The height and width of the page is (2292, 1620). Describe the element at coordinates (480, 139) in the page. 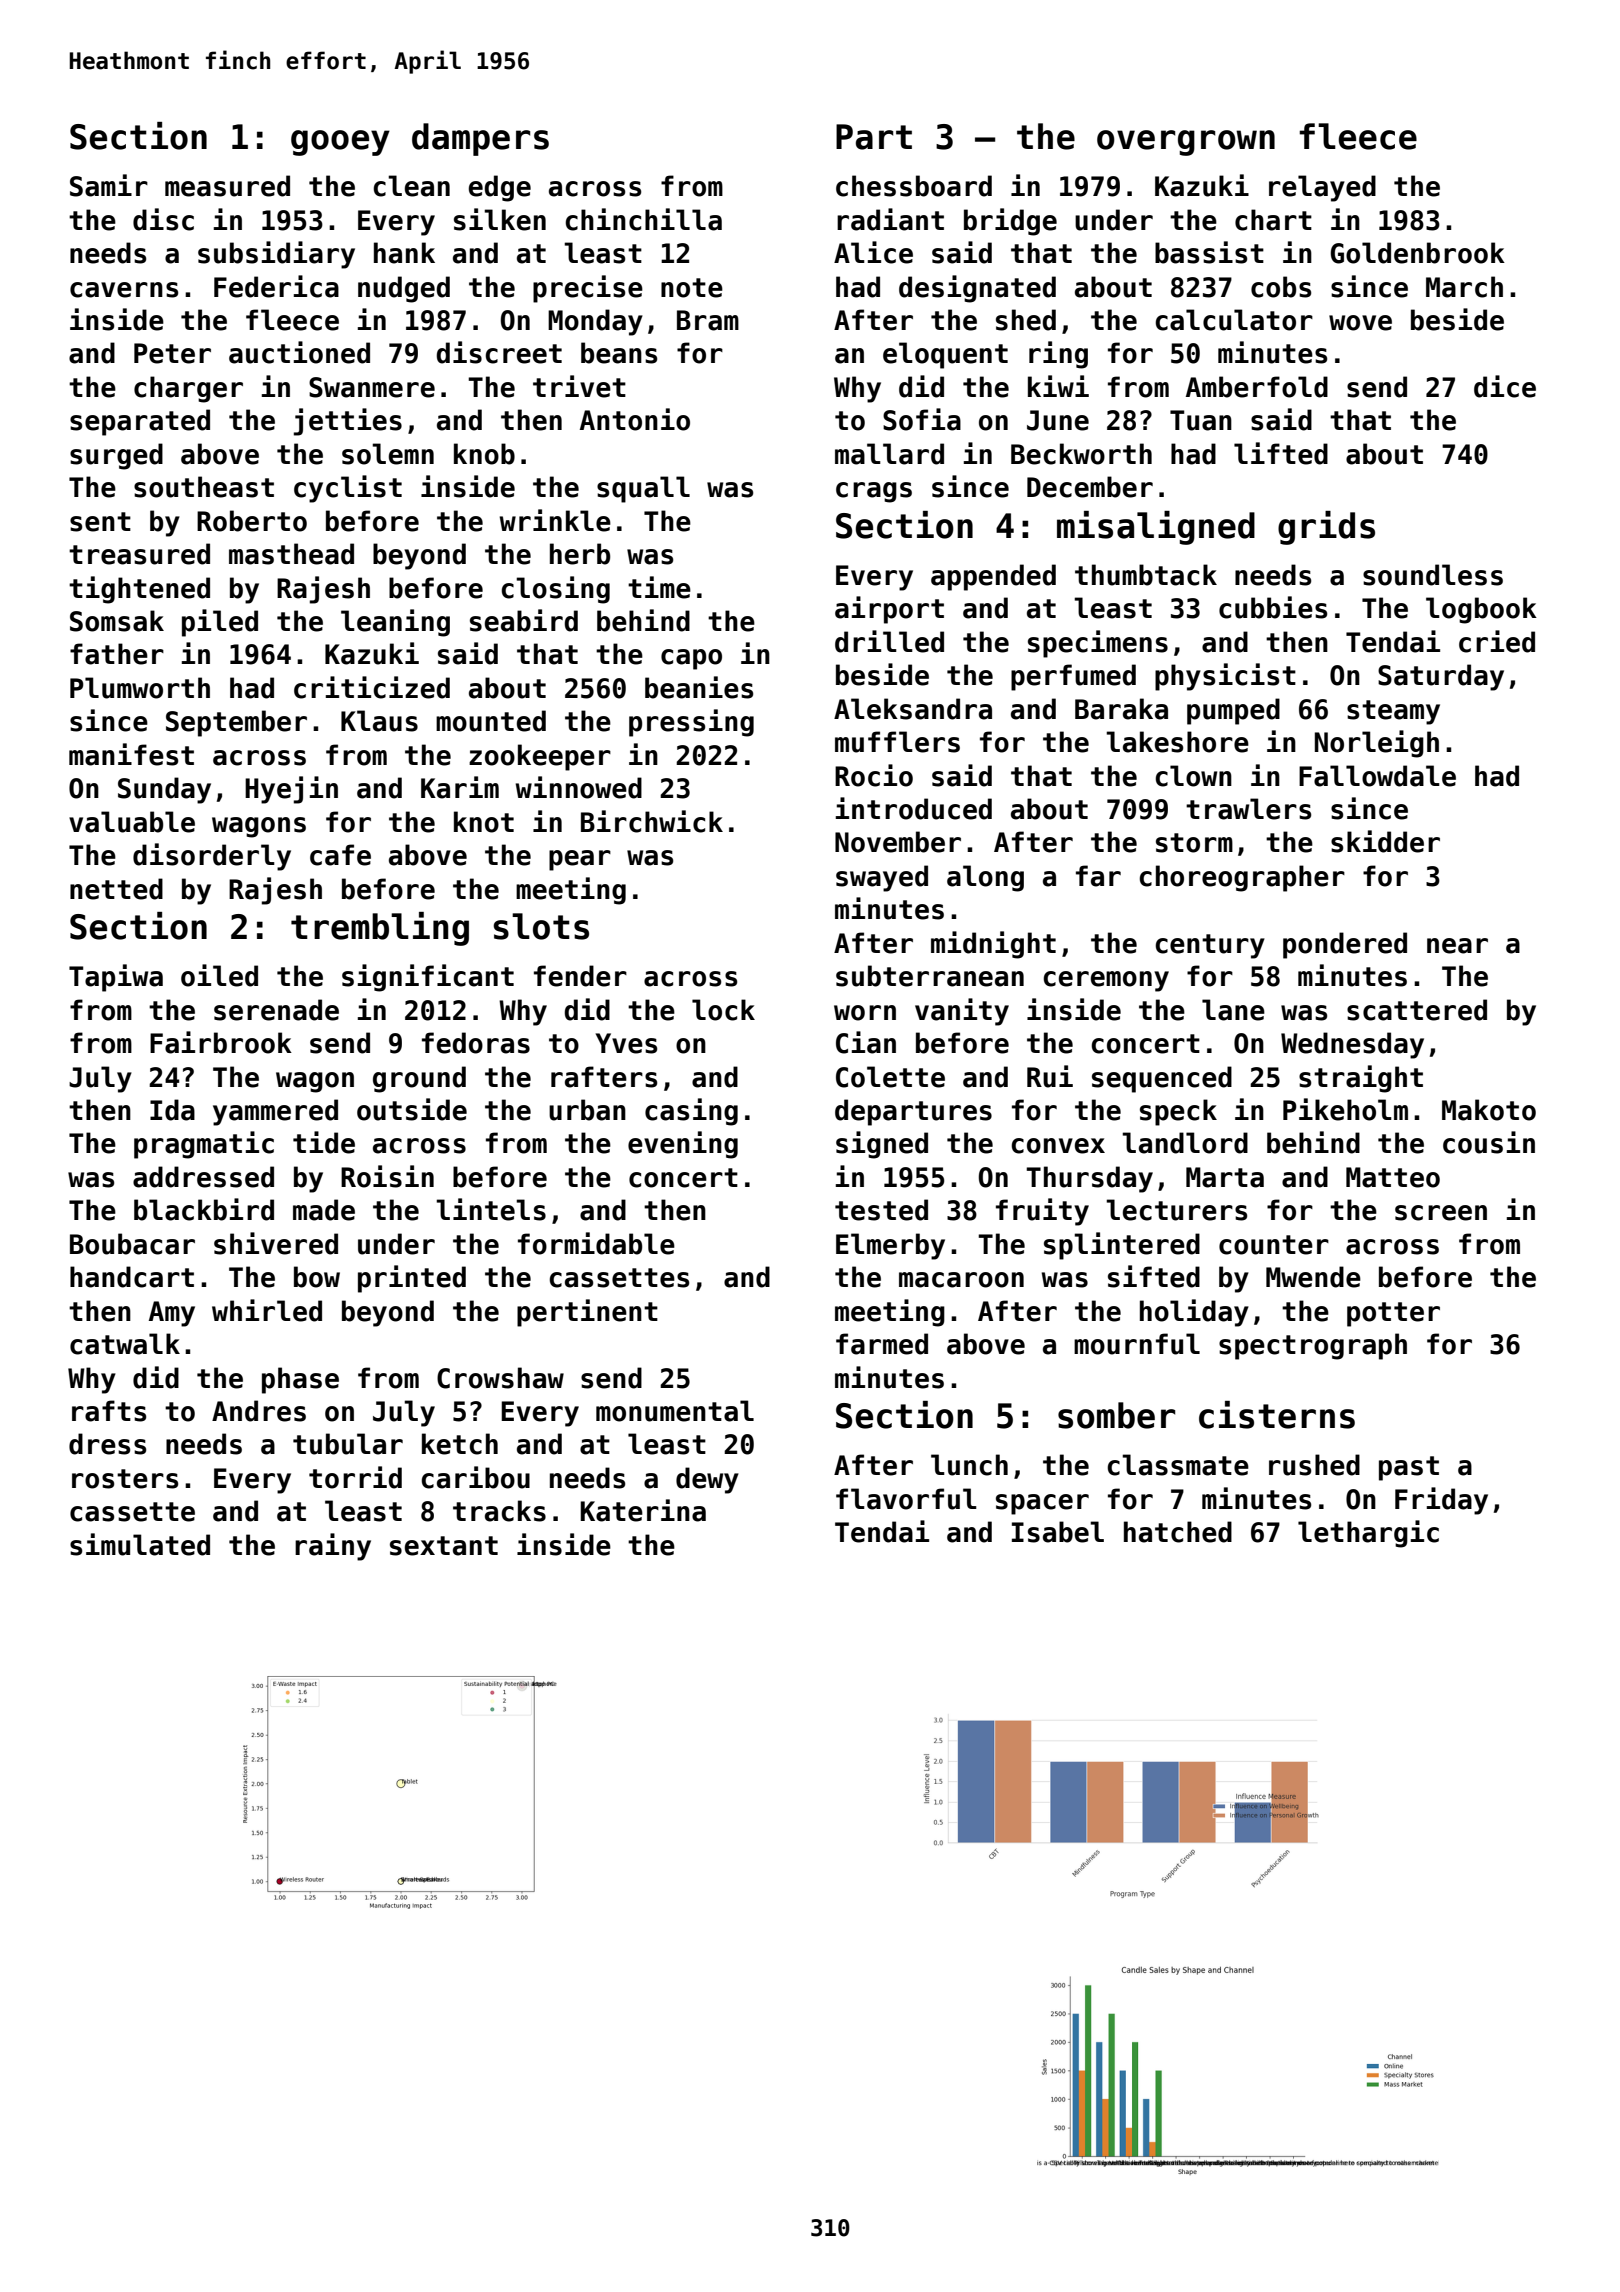

I see `dampers` at that location.
